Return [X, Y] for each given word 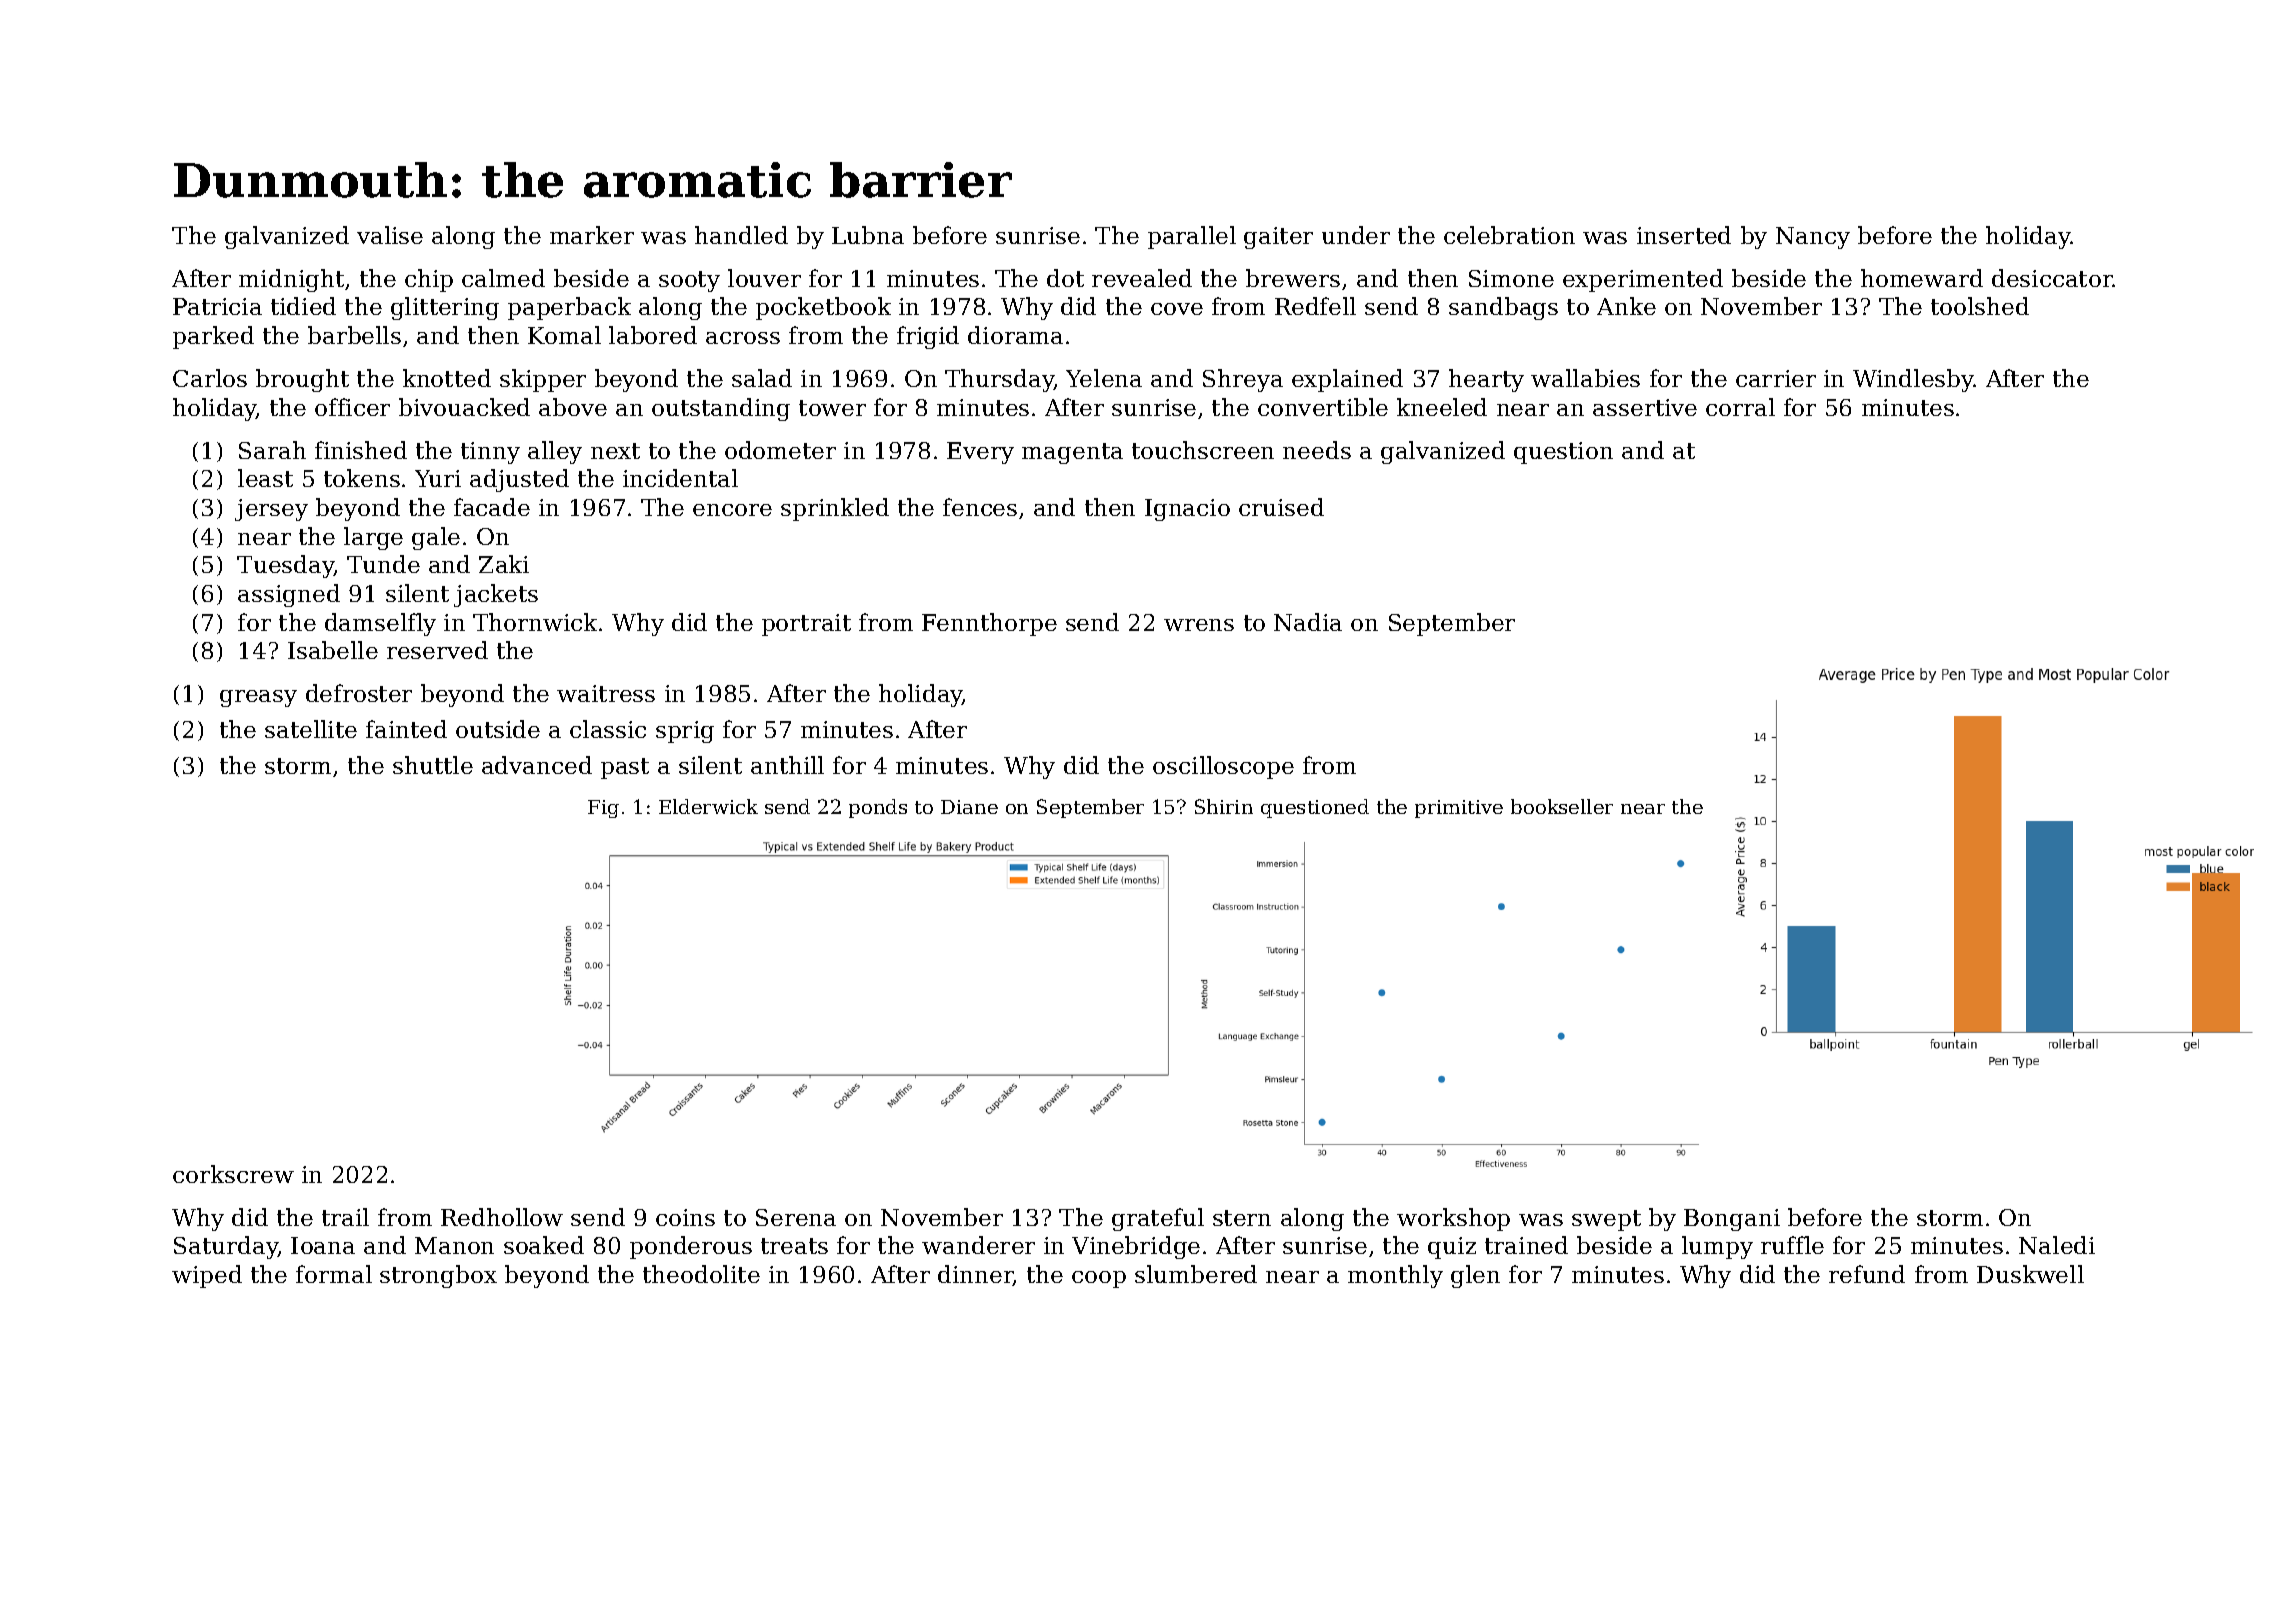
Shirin [1224, 806]
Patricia [217, 306]
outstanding [721, 409]
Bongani [1732, 1220]
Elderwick [708, 806]
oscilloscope [1223, 767]
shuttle [433, 765]
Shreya [1243, 380]
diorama [1015, 335]
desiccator [2052, 278]
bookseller [1562, 806]
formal [334, 1274]
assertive [1645, 407]
